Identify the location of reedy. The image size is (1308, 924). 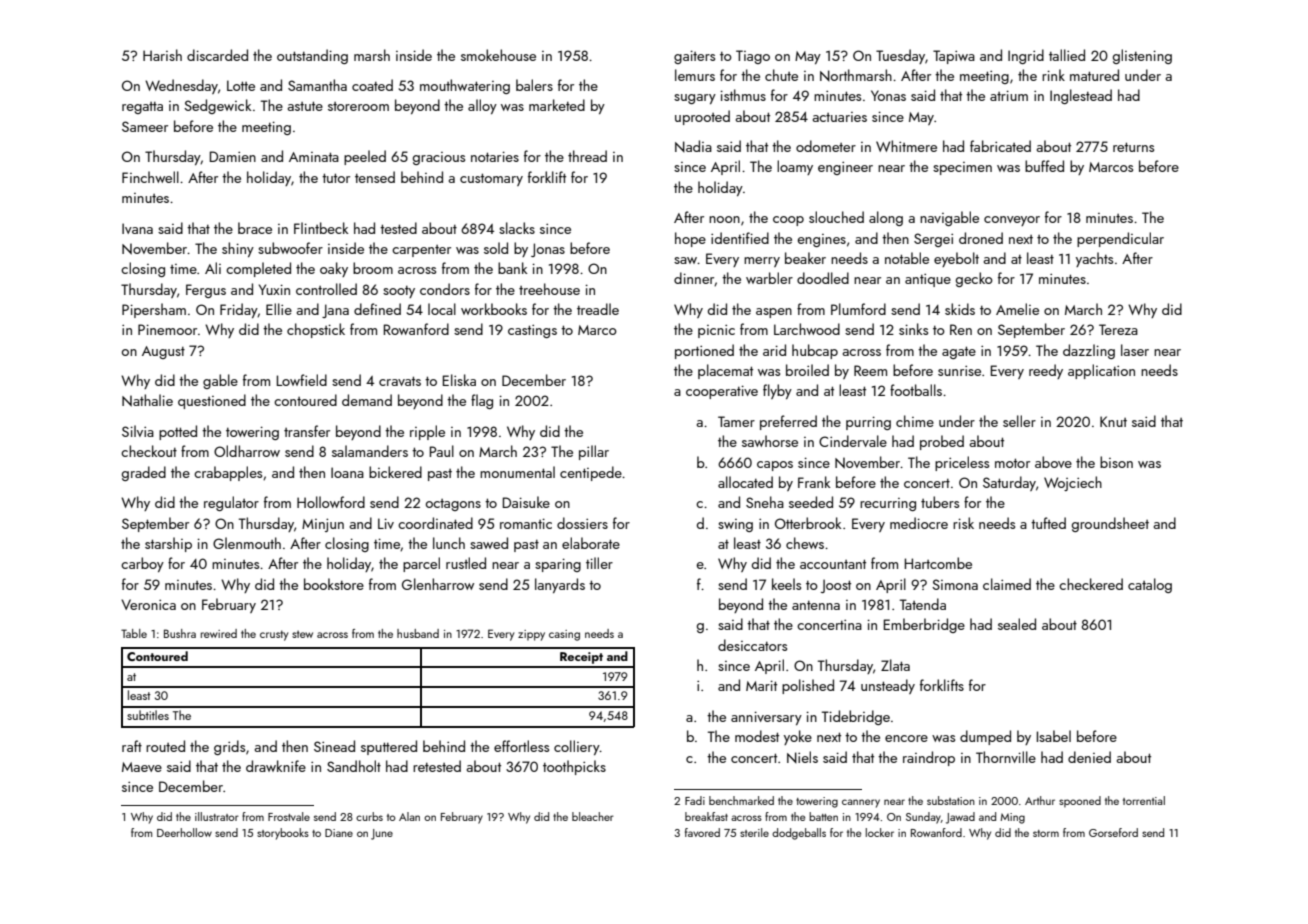
(1046, 371).
